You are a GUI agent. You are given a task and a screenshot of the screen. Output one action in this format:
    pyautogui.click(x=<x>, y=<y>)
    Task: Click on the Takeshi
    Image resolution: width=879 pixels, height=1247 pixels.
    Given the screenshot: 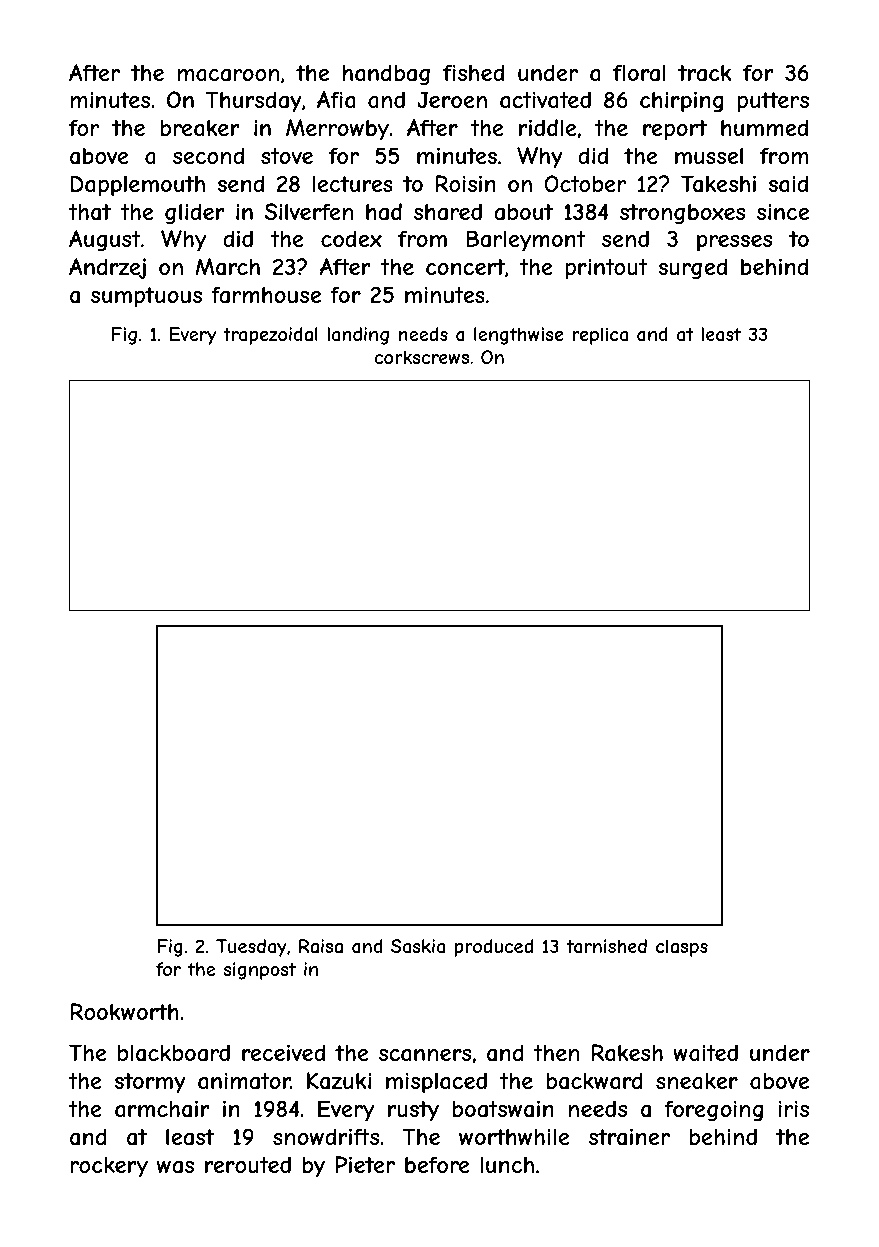 What is the action you would take?
    pyautogui.click(x=718, y=184)
